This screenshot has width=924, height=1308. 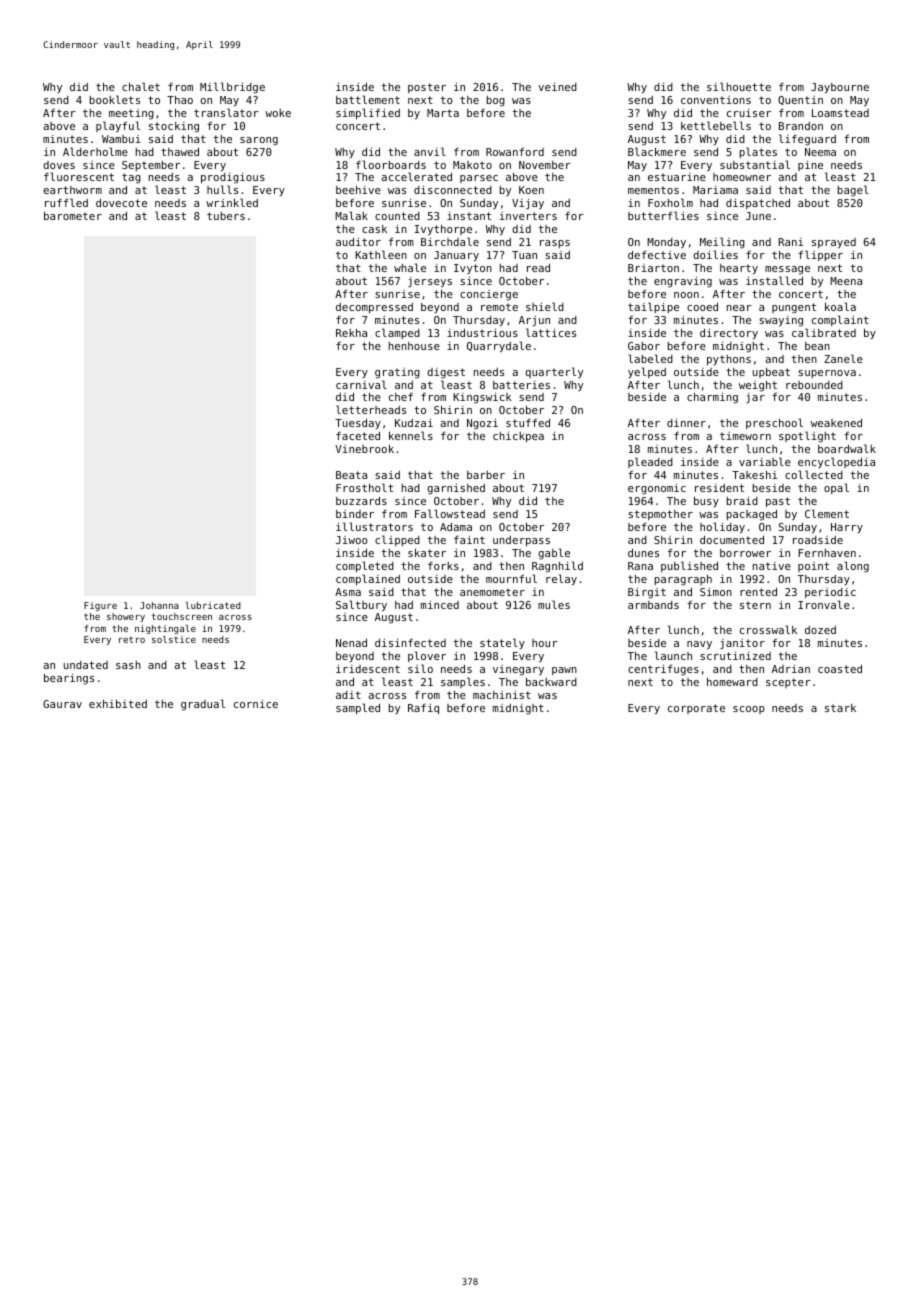 What do you see at coordinates (355, 514) in the screenshot?
I see `binder` at bounding box center [355, 514].
